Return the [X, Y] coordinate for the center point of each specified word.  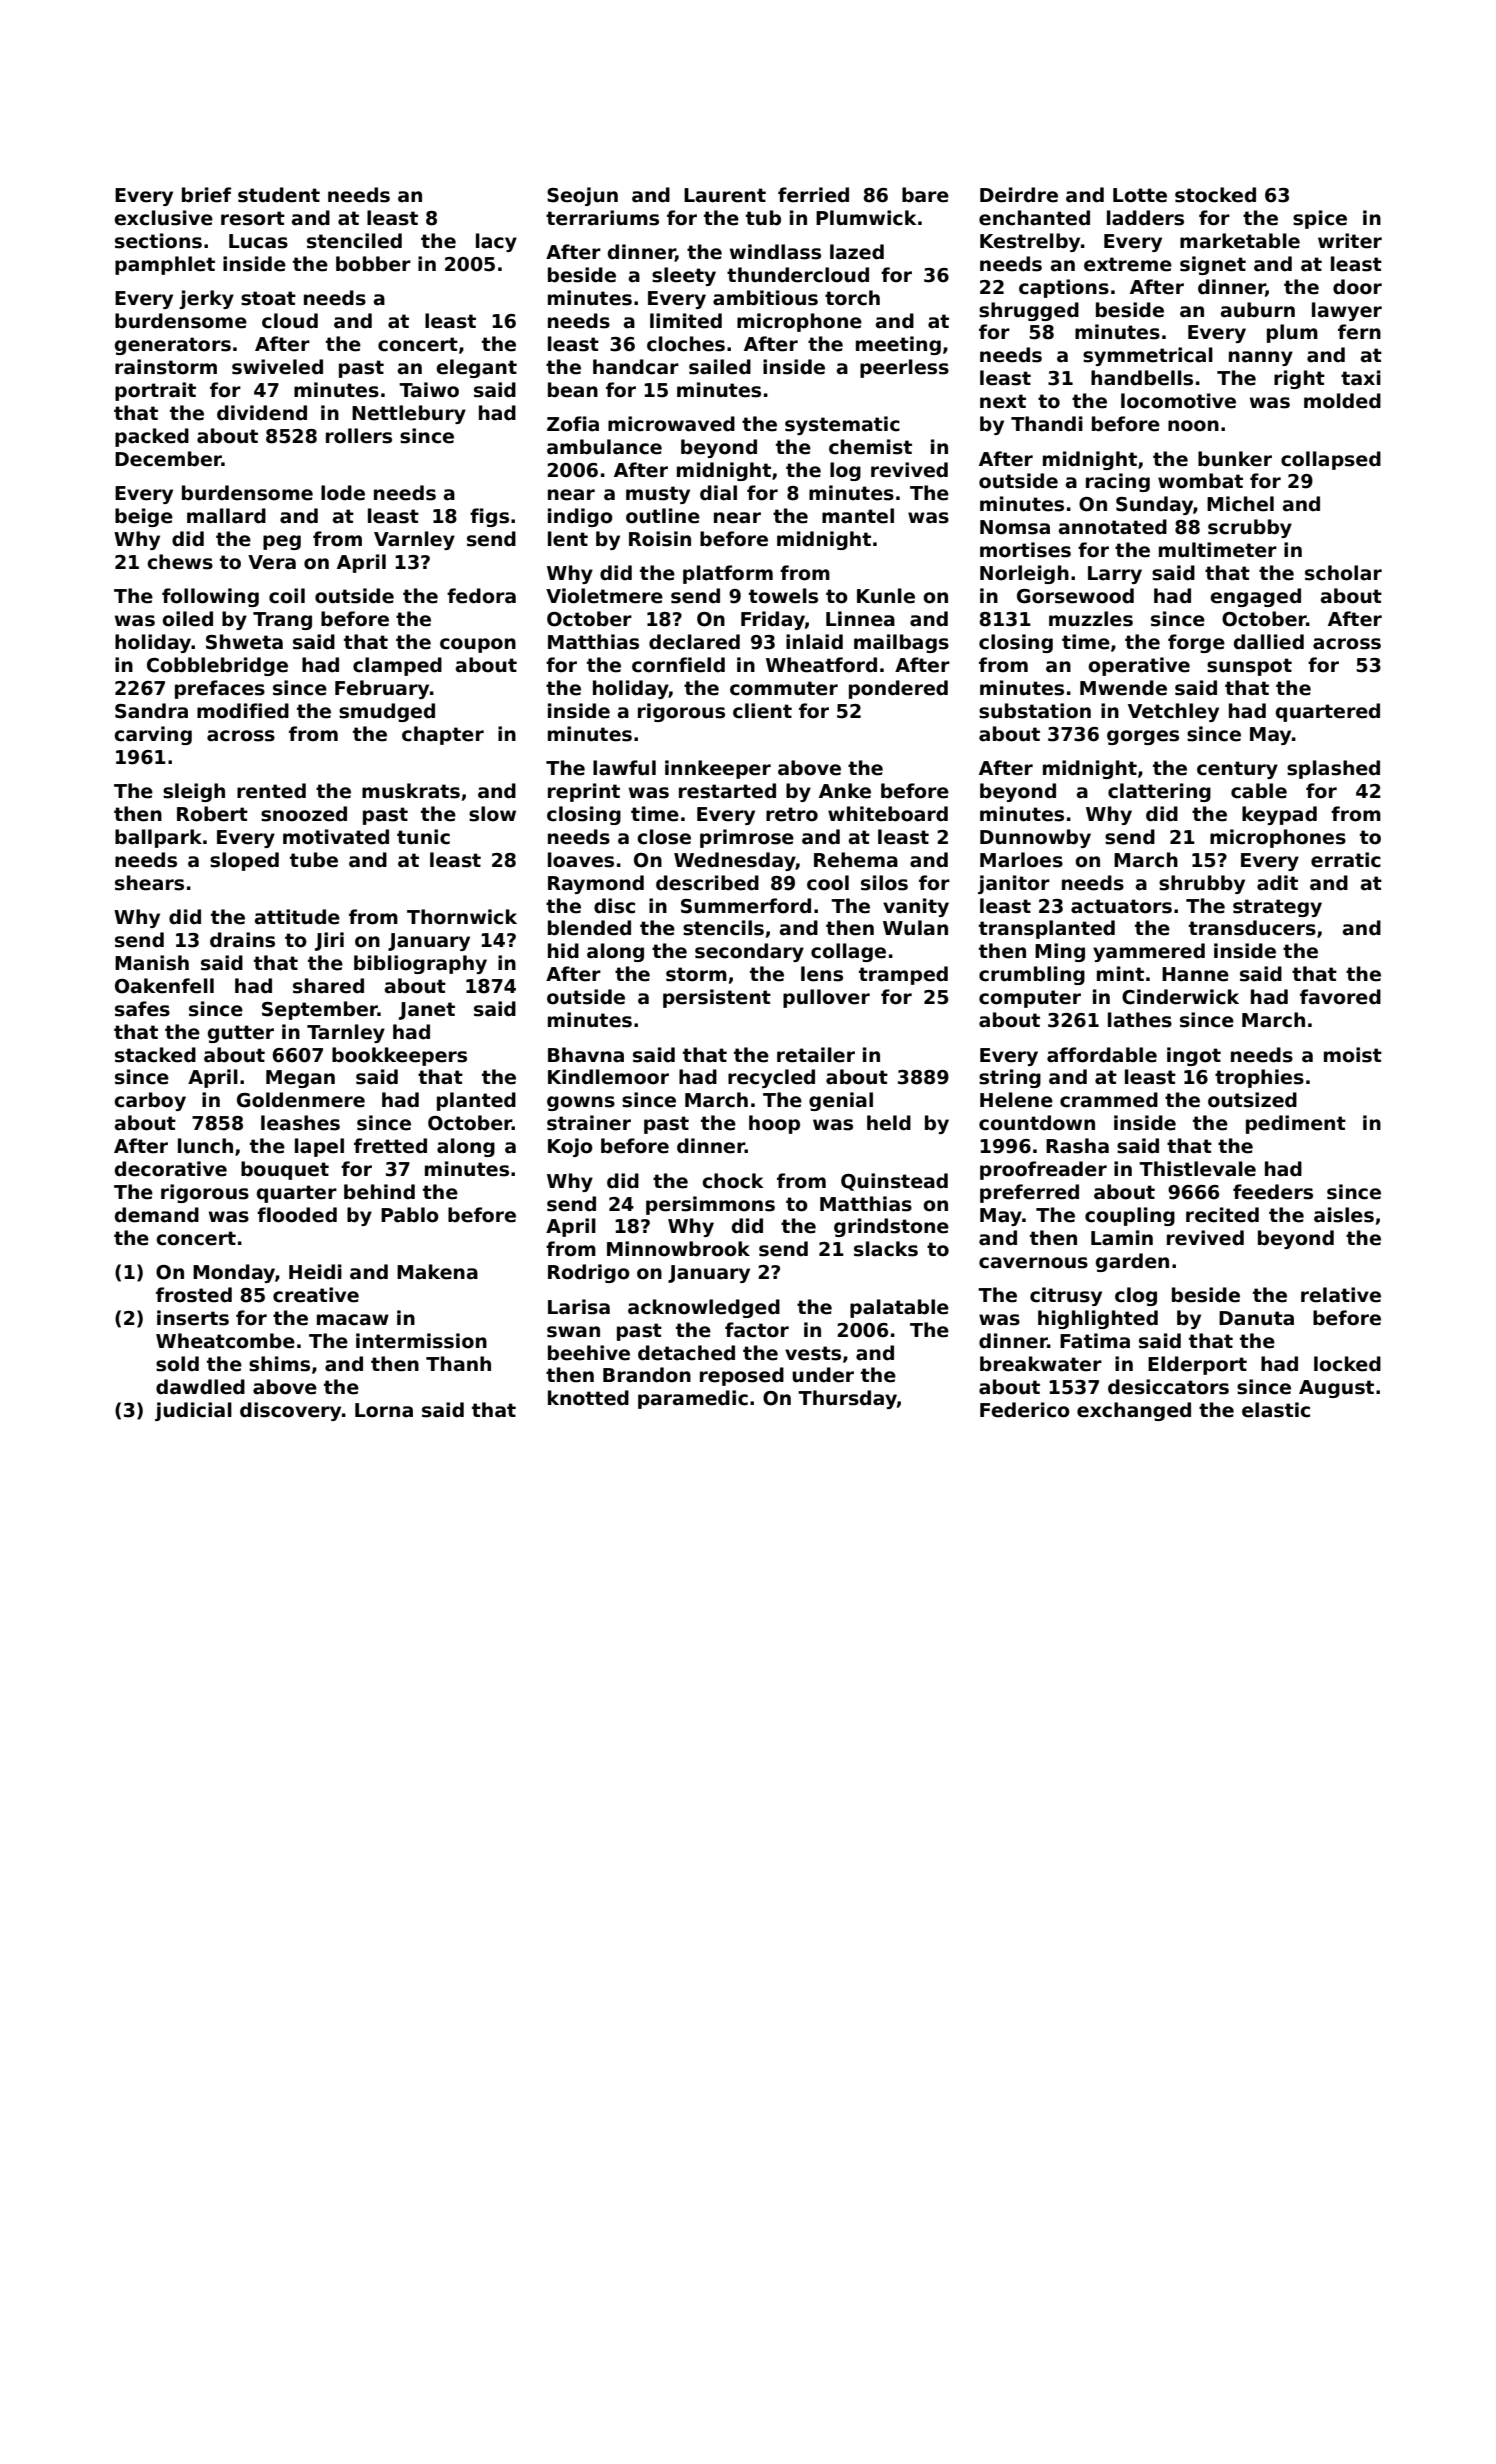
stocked [1215, 195]
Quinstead [894, 1182]
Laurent [725, 195]
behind [379, 1192]
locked [1347, 1364]
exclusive [163, 218]
